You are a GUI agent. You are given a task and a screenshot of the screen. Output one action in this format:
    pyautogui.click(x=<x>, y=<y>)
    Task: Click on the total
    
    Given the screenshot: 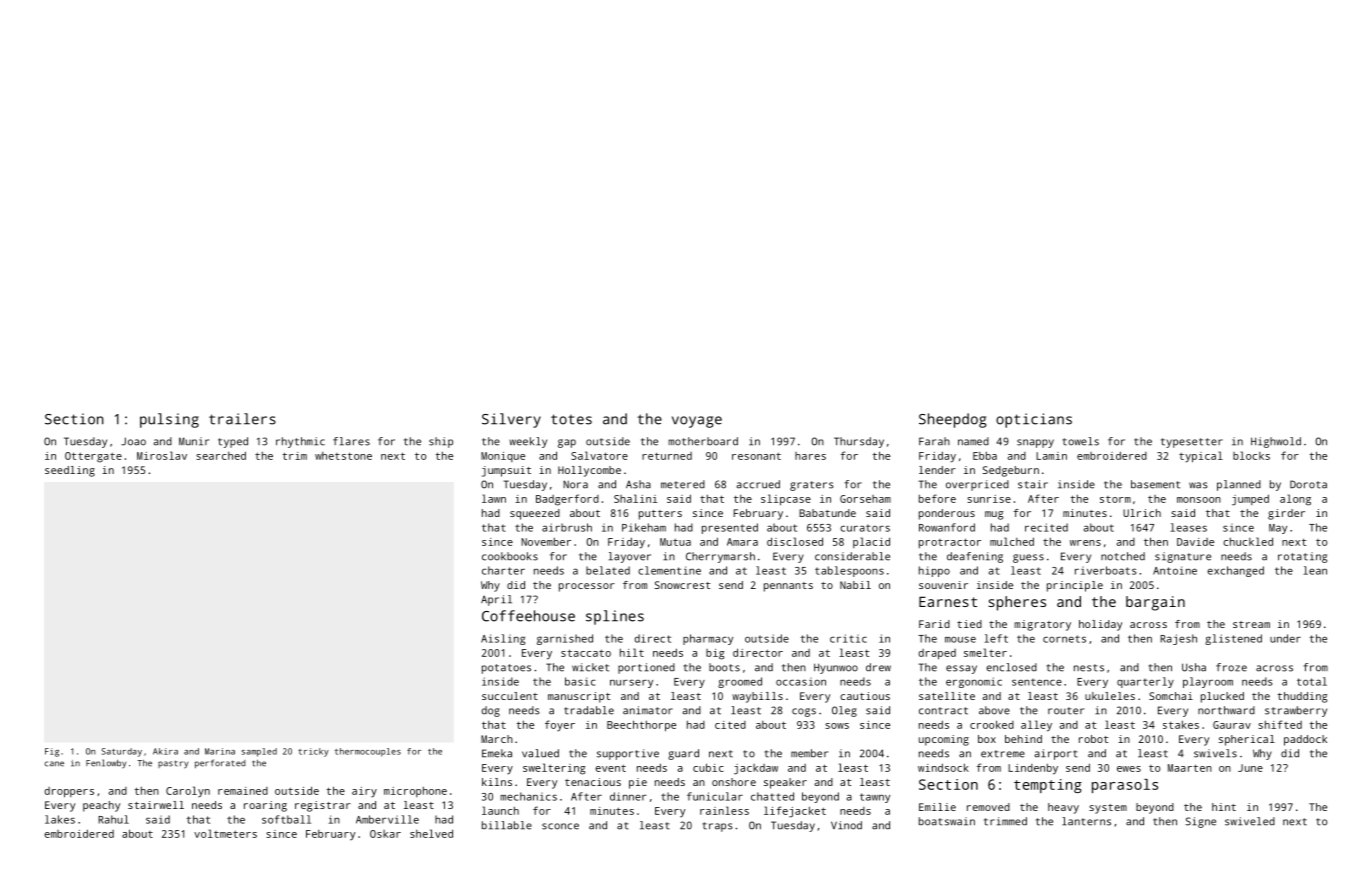 What is the action you would take?
    pyautogui.click(x=1312, y=681)
